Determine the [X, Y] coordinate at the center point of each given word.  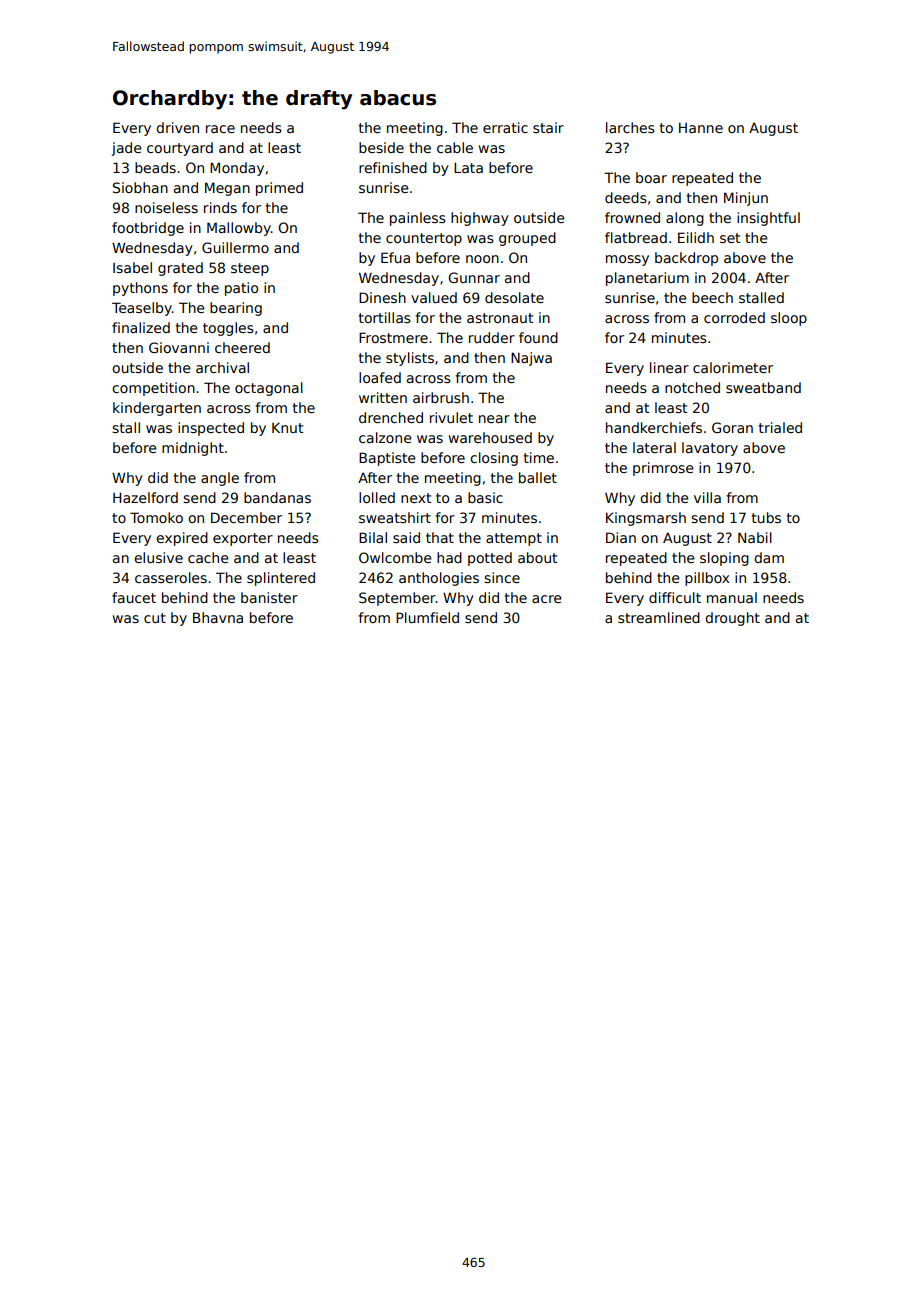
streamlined [659, 617]
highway [480, 219]
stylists [410, 359]
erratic [505, 127]
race [220, 129]
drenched [391, 417]
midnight [193, 449]
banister [269, 597]
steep [250, 269]
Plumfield [427, 617]
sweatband [763, 387]
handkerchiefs [654, 427]
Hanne [701, 127]
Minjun [746, 199]
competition [153, 389]
